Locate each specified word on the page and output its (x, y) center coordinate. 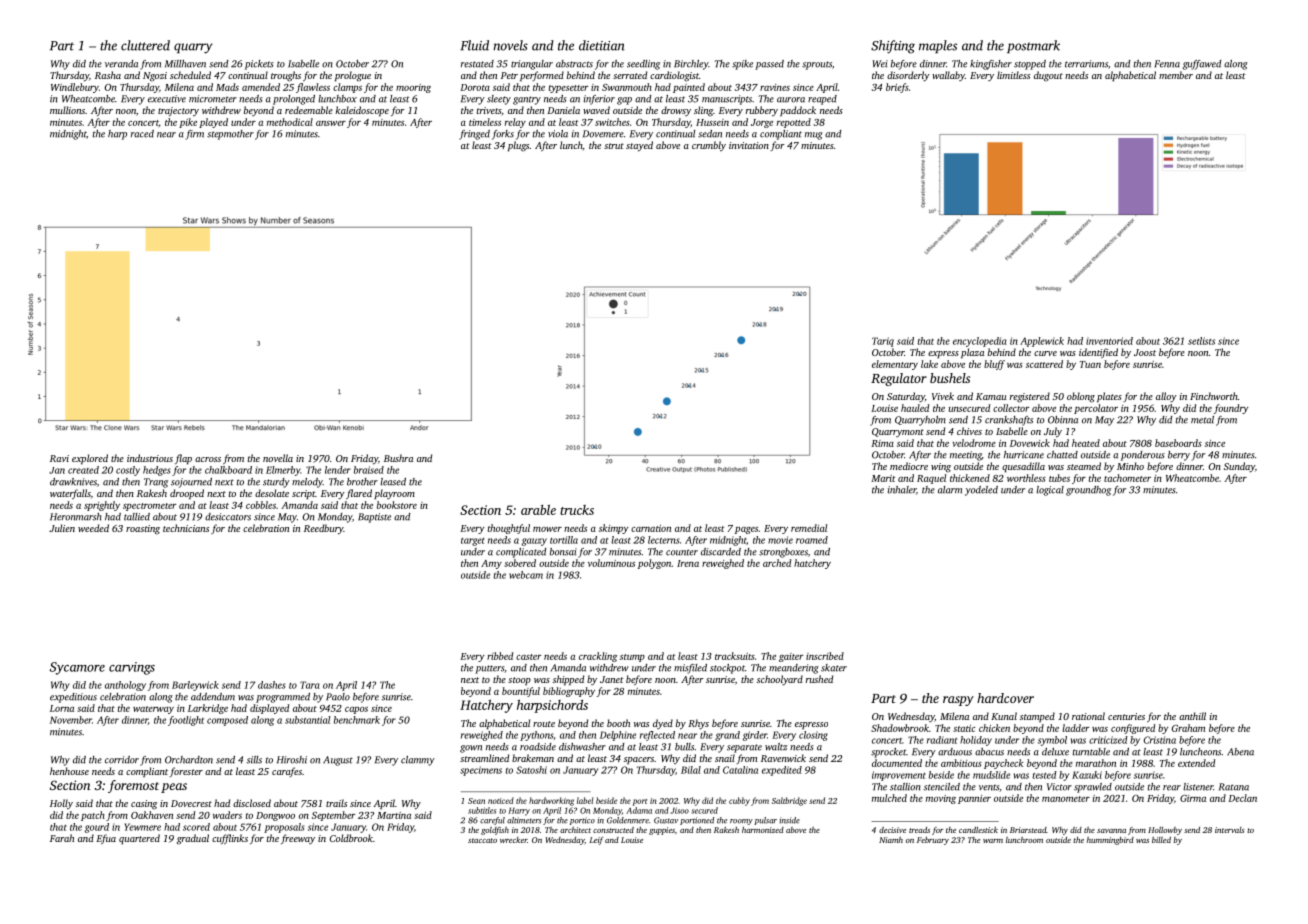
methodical (290, 122)
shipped (568, 680)
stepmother (230, 135)
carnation (651, 528)
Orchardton (189, 760)
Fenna (1167, 64)
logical (1050, 491)
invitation (749, 145)
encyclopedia (980, 342)
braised (369, 470)
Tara (310, 685)
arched (777, 563)
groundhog (1088, 491)
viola (558, 134)
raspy (958, 701)
